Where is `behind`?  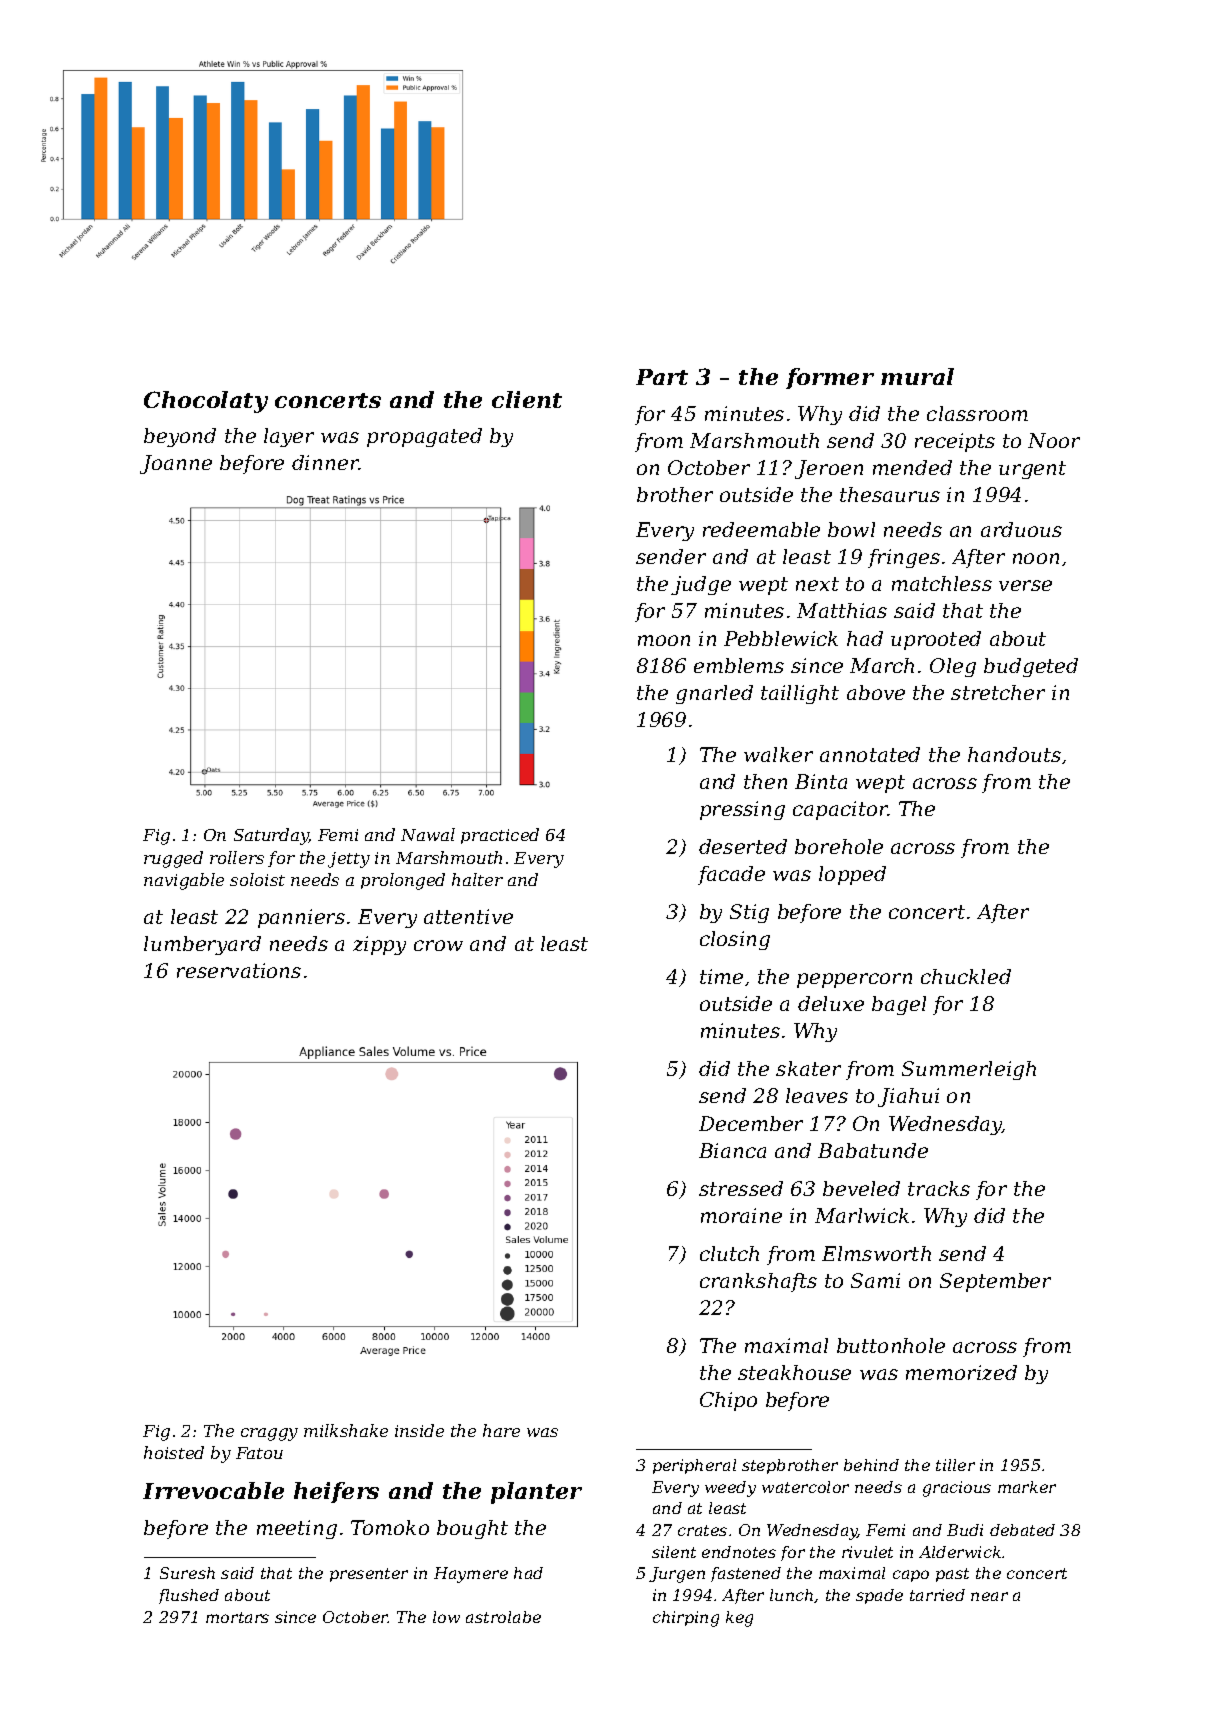
behind is located at coordinates (871, 1465).
